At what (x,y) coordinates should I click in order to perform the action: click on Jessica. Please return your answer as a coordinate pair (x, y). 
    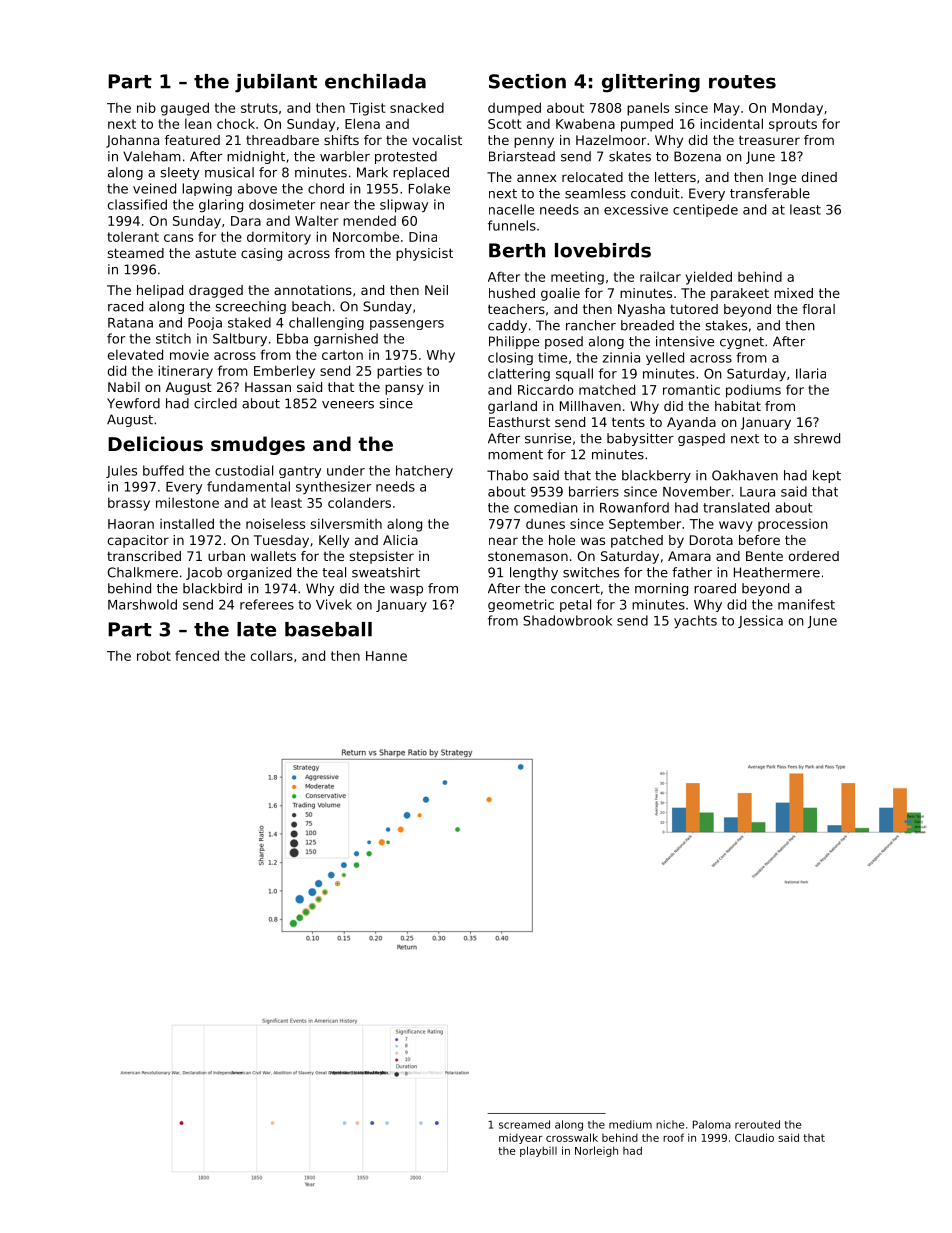
    Looking at the image, I should click on (760, 621).
